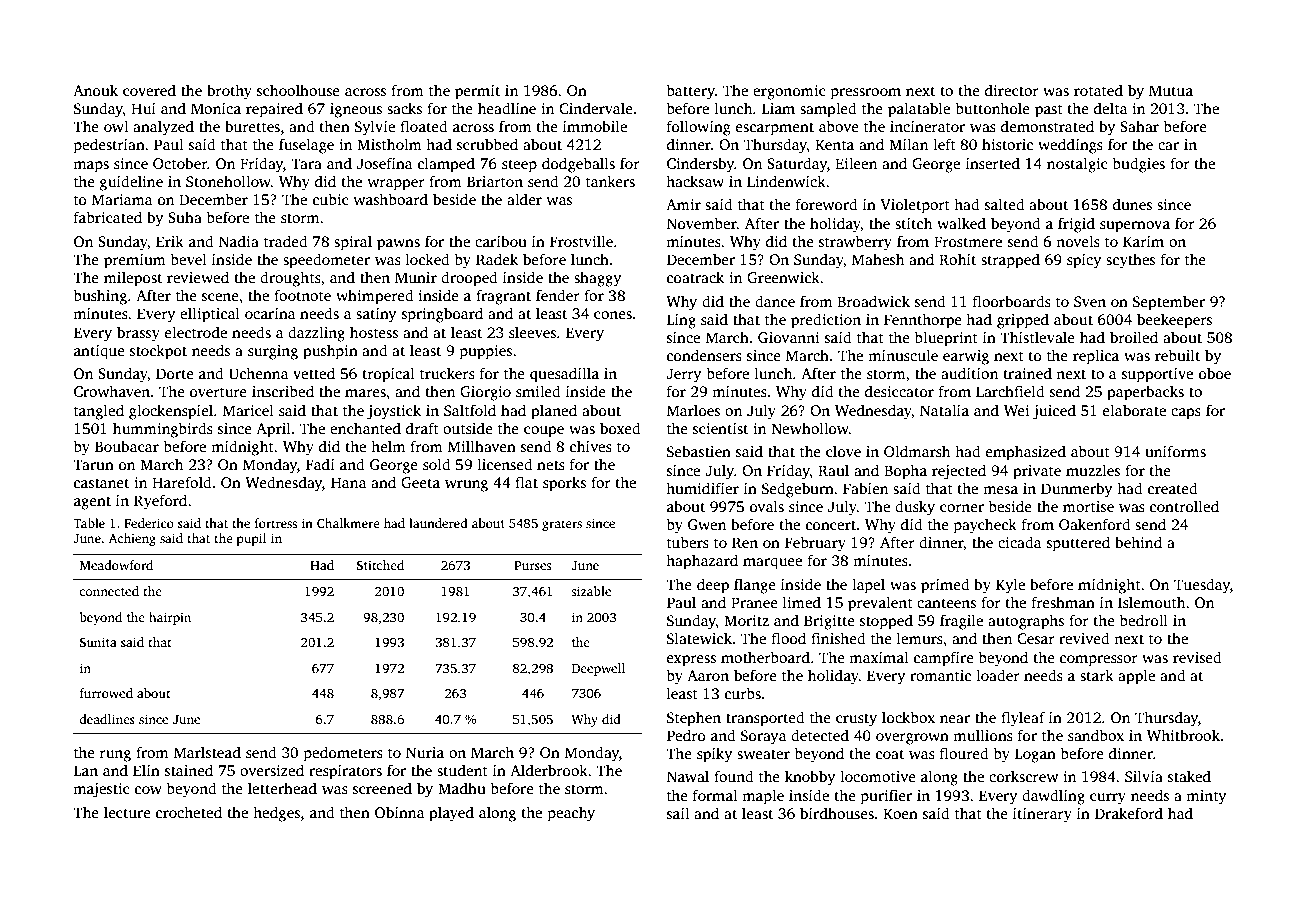 The image size is (1308, 924). What do you see at coordinates (1023, 719) in the screenshot?
I see `flyleaf` at bounding box center [1023, 719].
